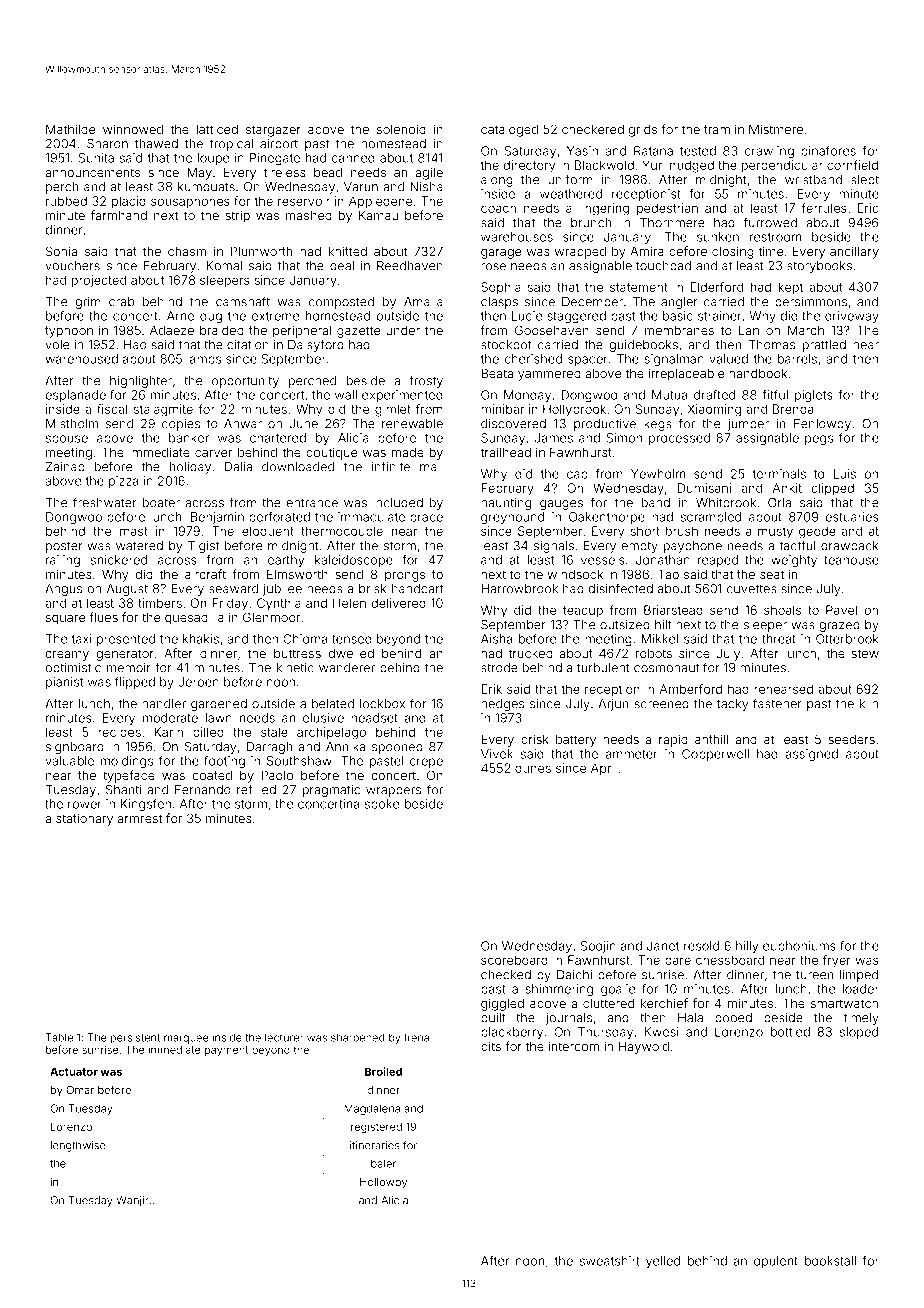  Describe the element at coordinates (839, 626) in the page. I see `grazed` at that location.
